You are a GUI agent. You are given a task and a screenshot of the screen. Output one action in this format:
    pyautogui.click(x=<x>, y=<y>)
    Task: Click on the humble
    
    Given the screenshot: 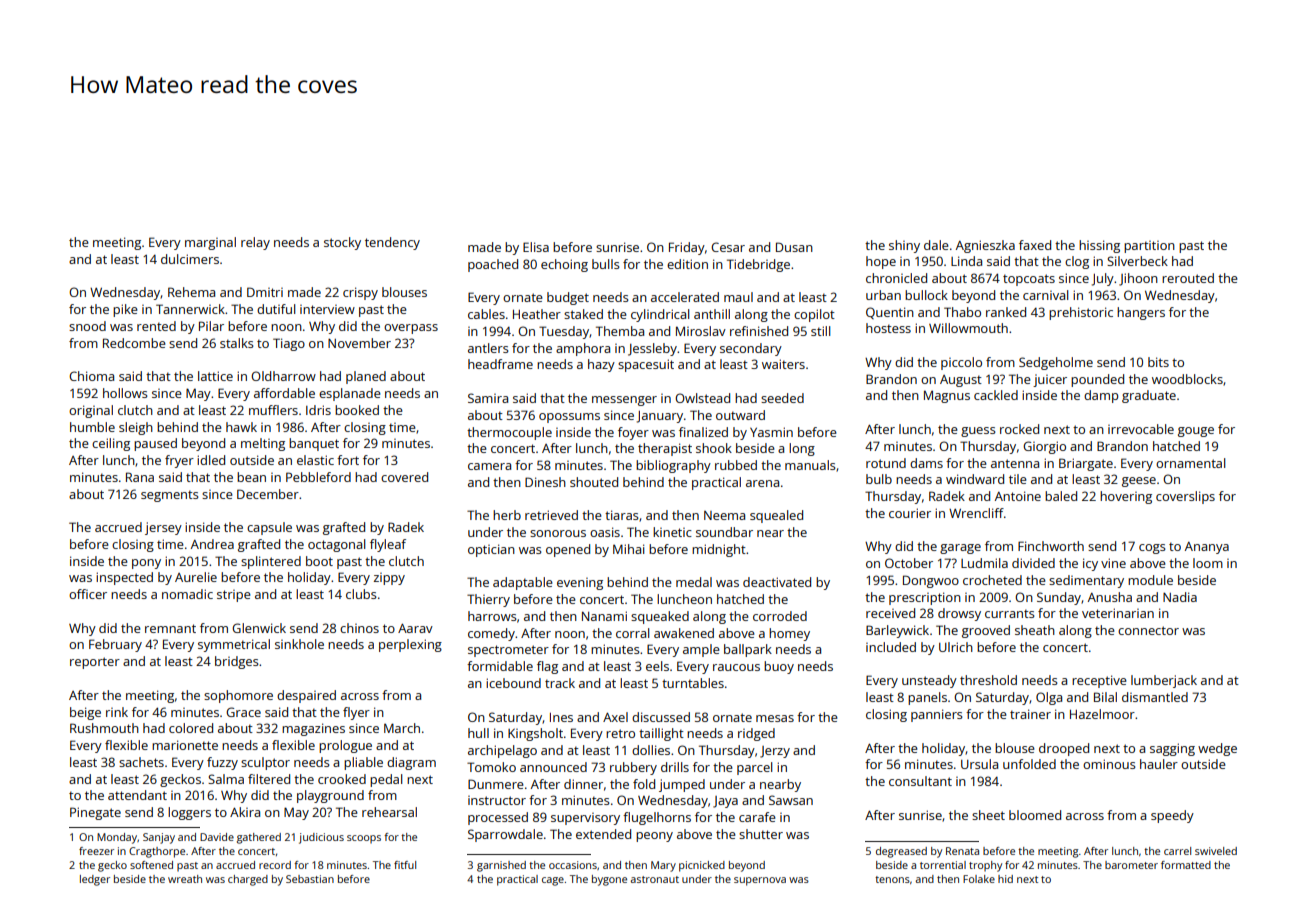 What is the action you would take?
    pyautogui.click(x=92, y=427)
